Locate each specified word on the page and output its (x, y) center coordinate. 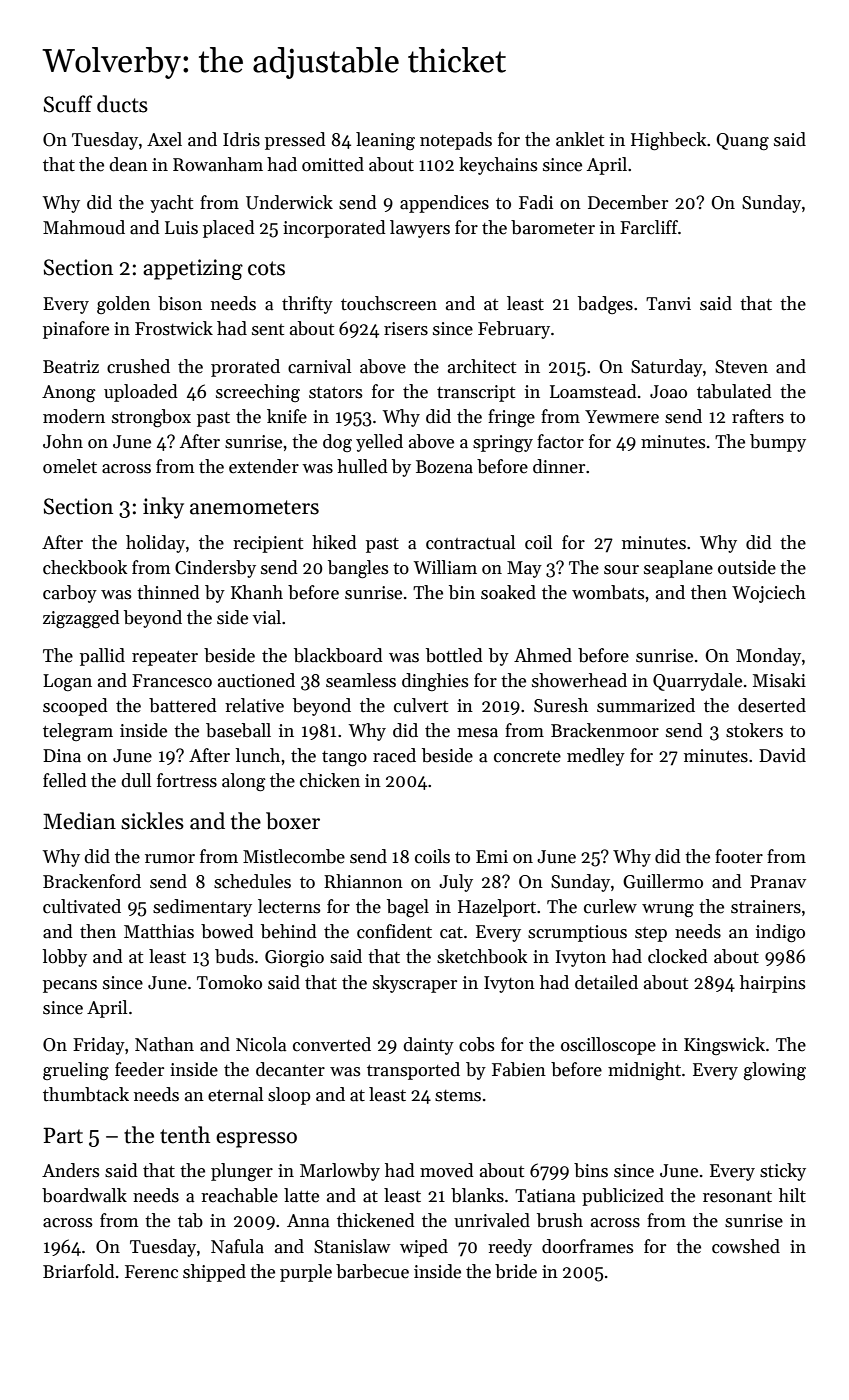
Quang (742, 141)
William (445, 567)
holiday (155, 544)
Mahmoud (84, 227)
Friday (99, 1046)
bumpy (778, 443)
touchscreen (389, 303)
